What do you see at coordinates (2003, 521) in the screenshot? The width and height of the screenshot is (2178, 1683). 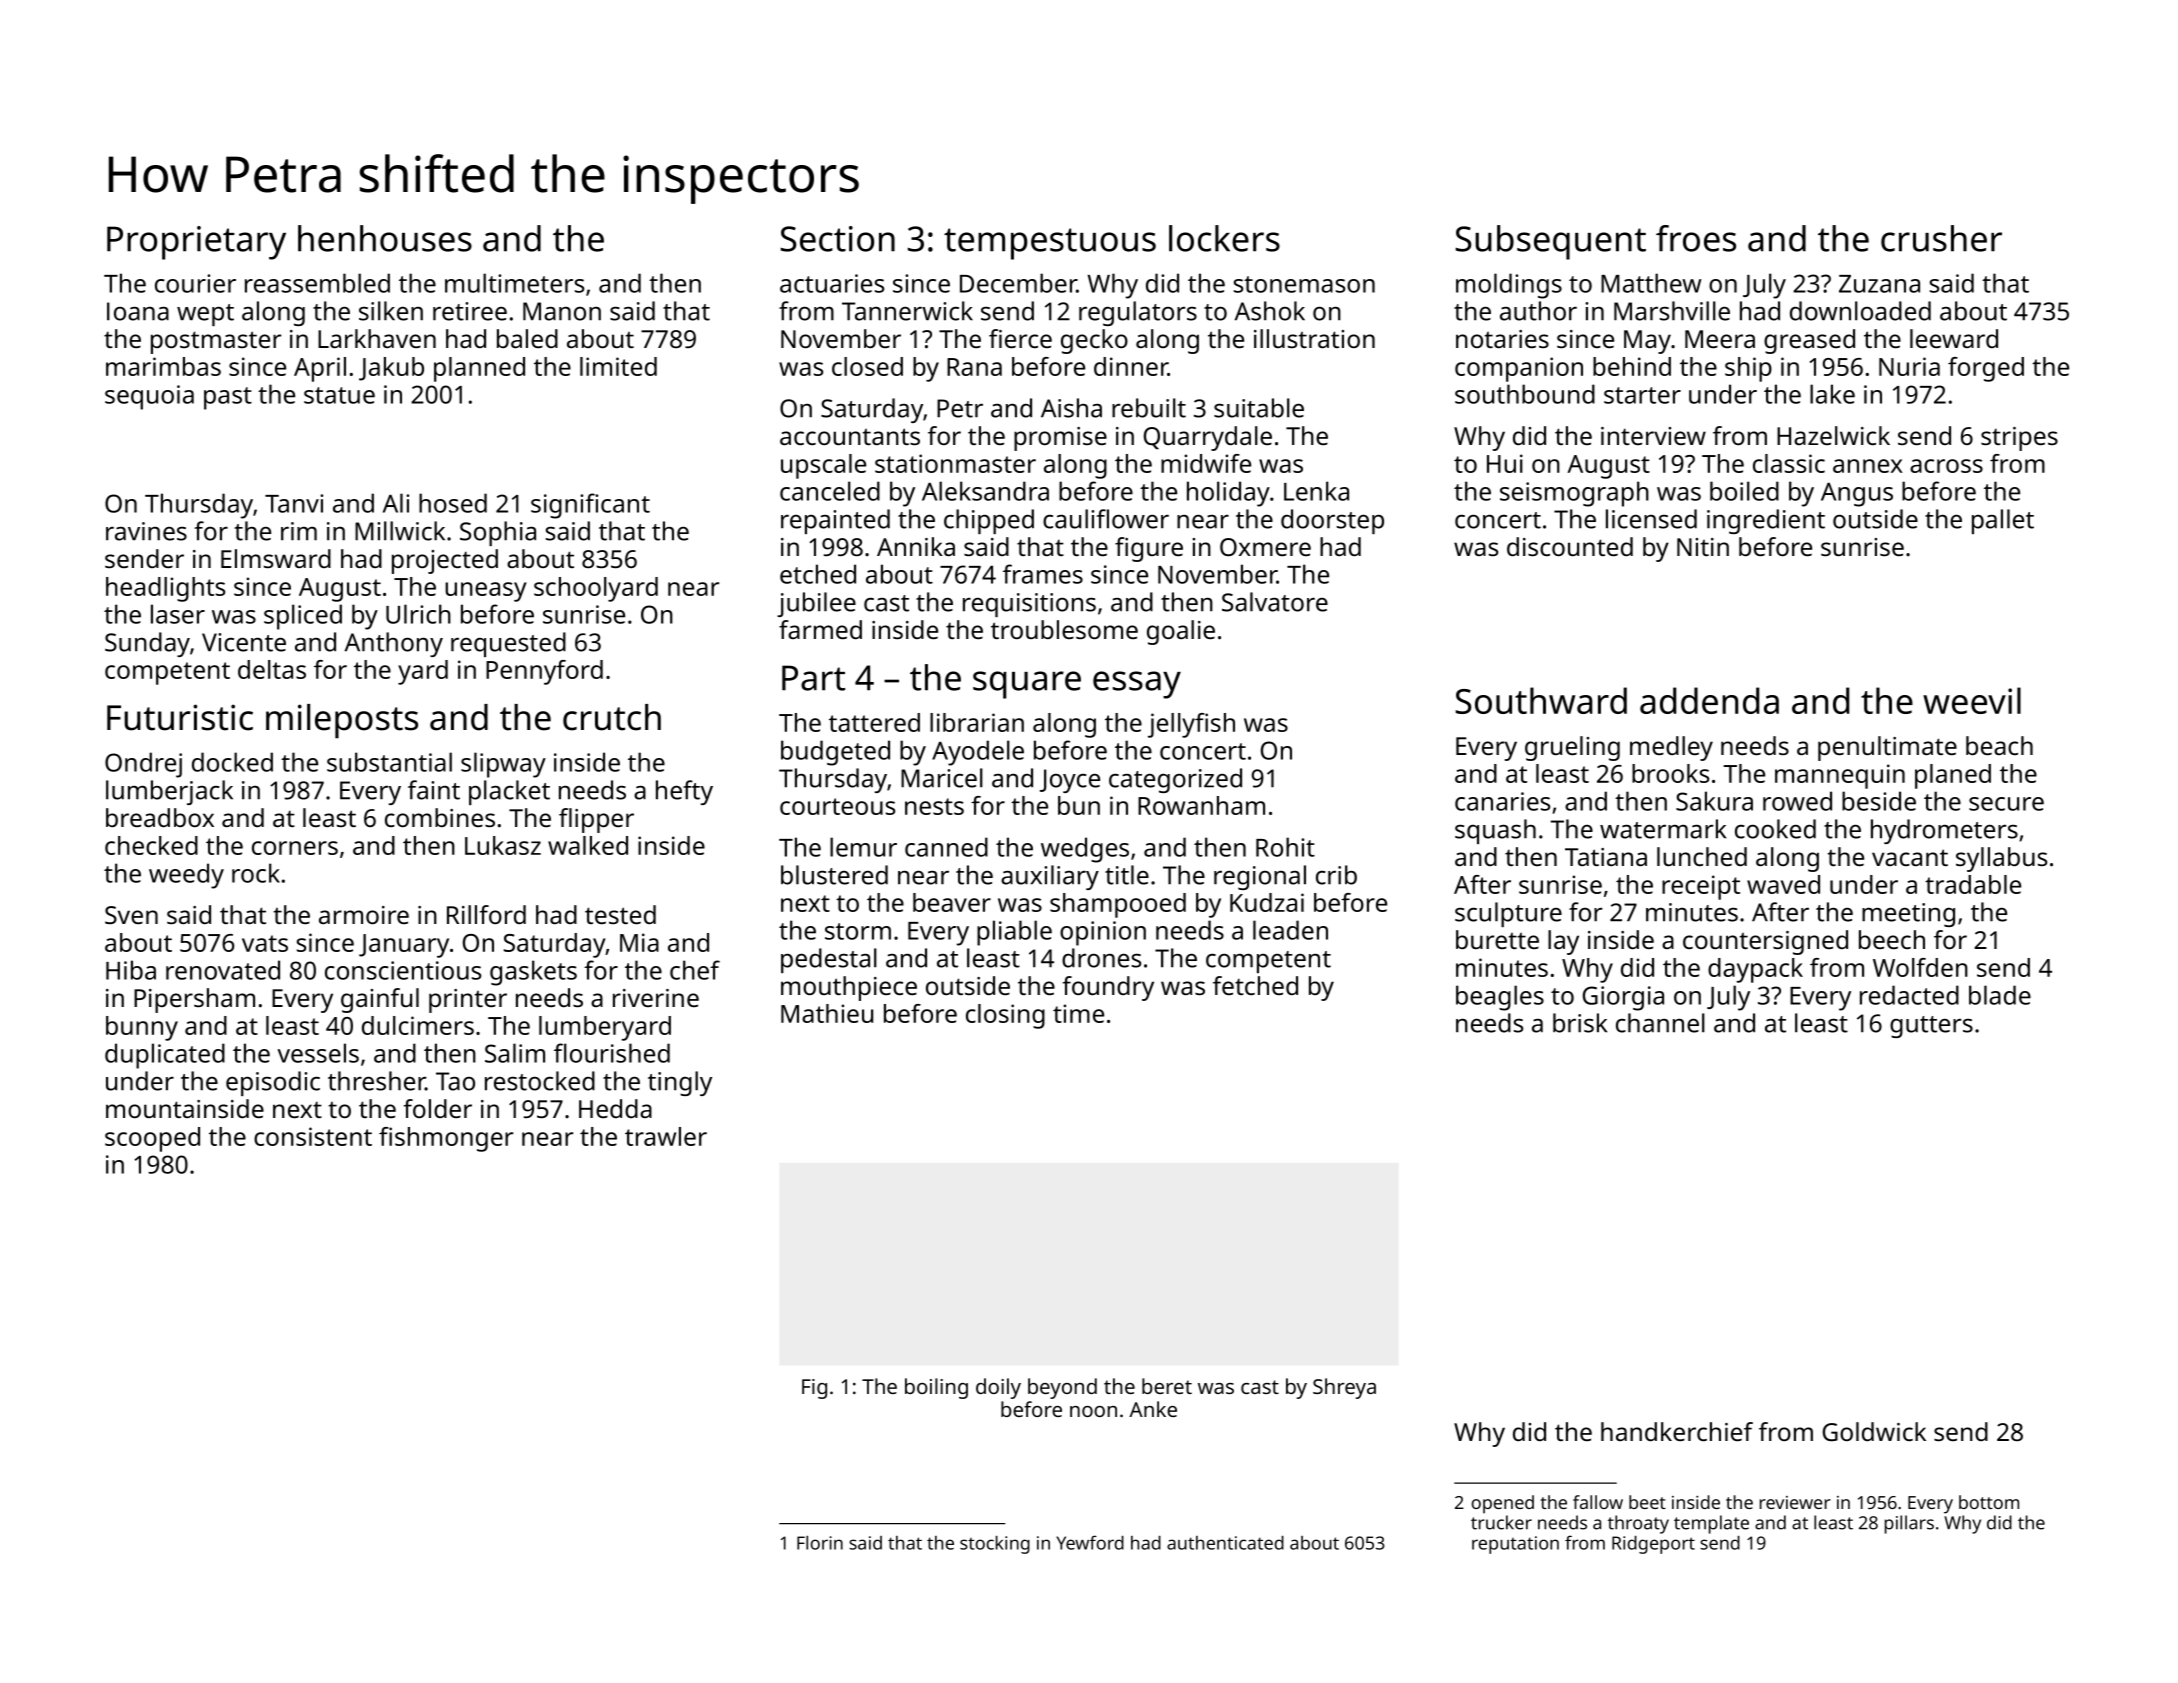 I see `pallet` at bounding box center [2003, 521].
